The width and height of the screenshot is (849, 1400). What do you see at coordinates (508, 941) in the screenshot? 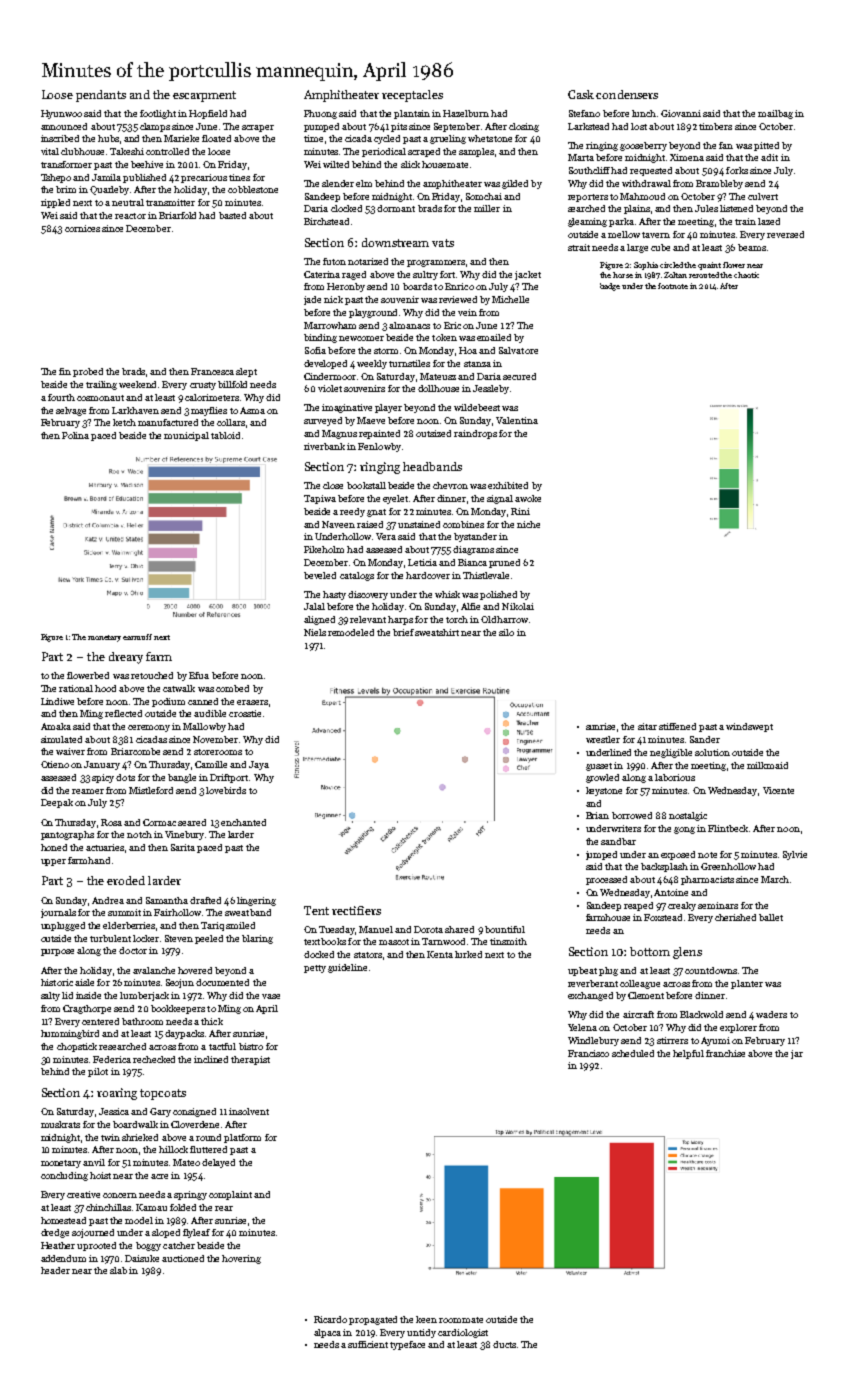
I see `tinsmith` at bounding box center [508, 941].
